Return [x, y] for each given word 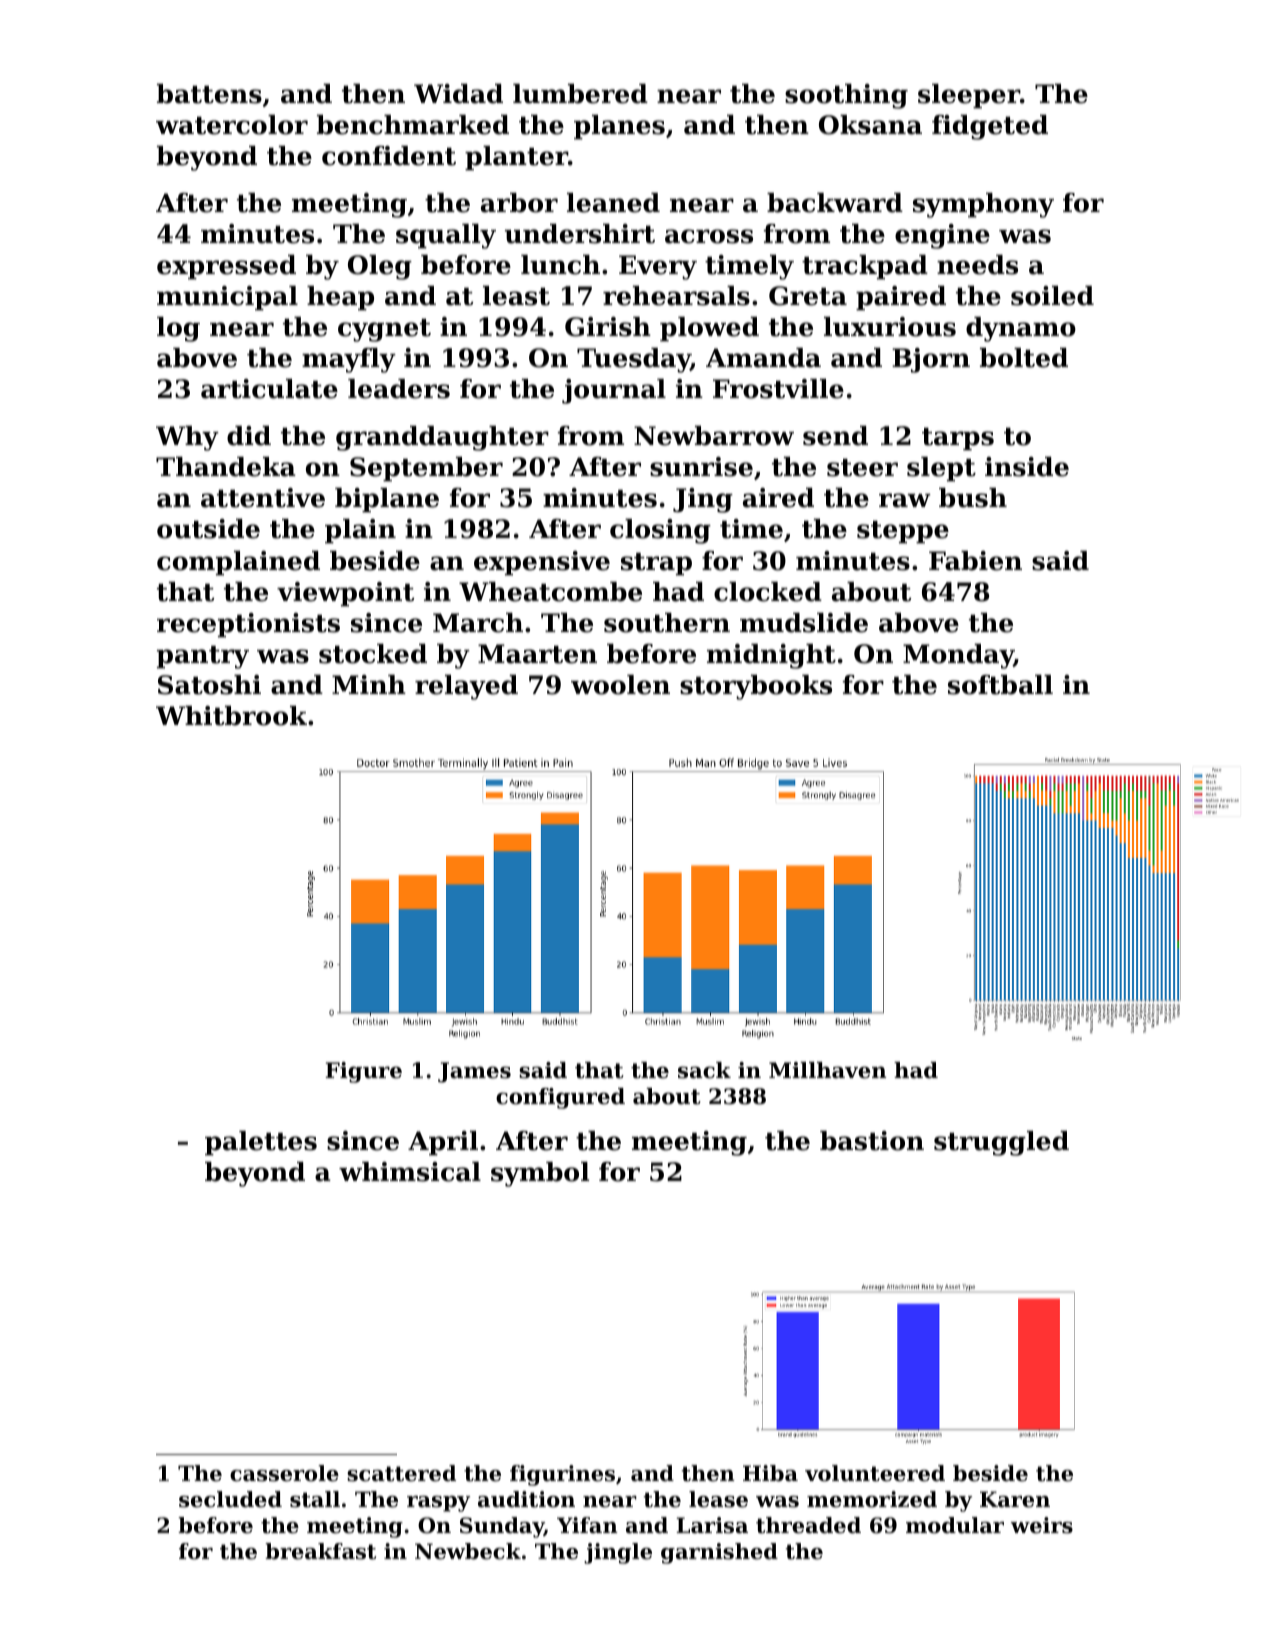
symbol [540, 1174]
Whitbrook [231, 716]
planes [619, 127]
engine [942, 236]
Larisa [712, 1525]
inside [1027, 467]
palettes [261, 1143]
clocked [768, 592]
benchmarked [413, 125]
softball [1000, 685]
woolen [620, 685]
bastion [872, 1141]
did [249, 436]
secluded [230, 1499]
